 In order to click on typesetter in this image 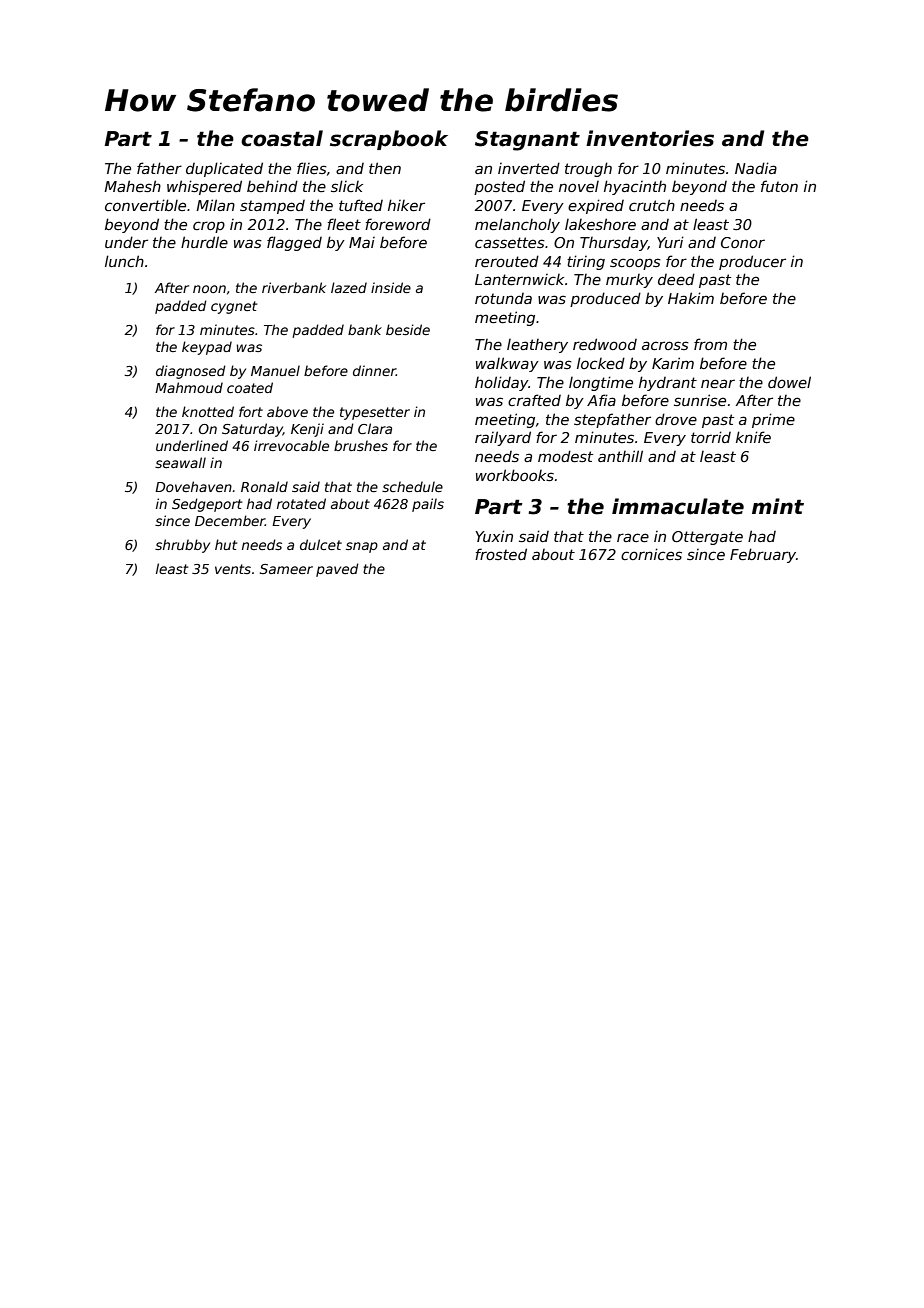, I will do `click(375, 413)`.
